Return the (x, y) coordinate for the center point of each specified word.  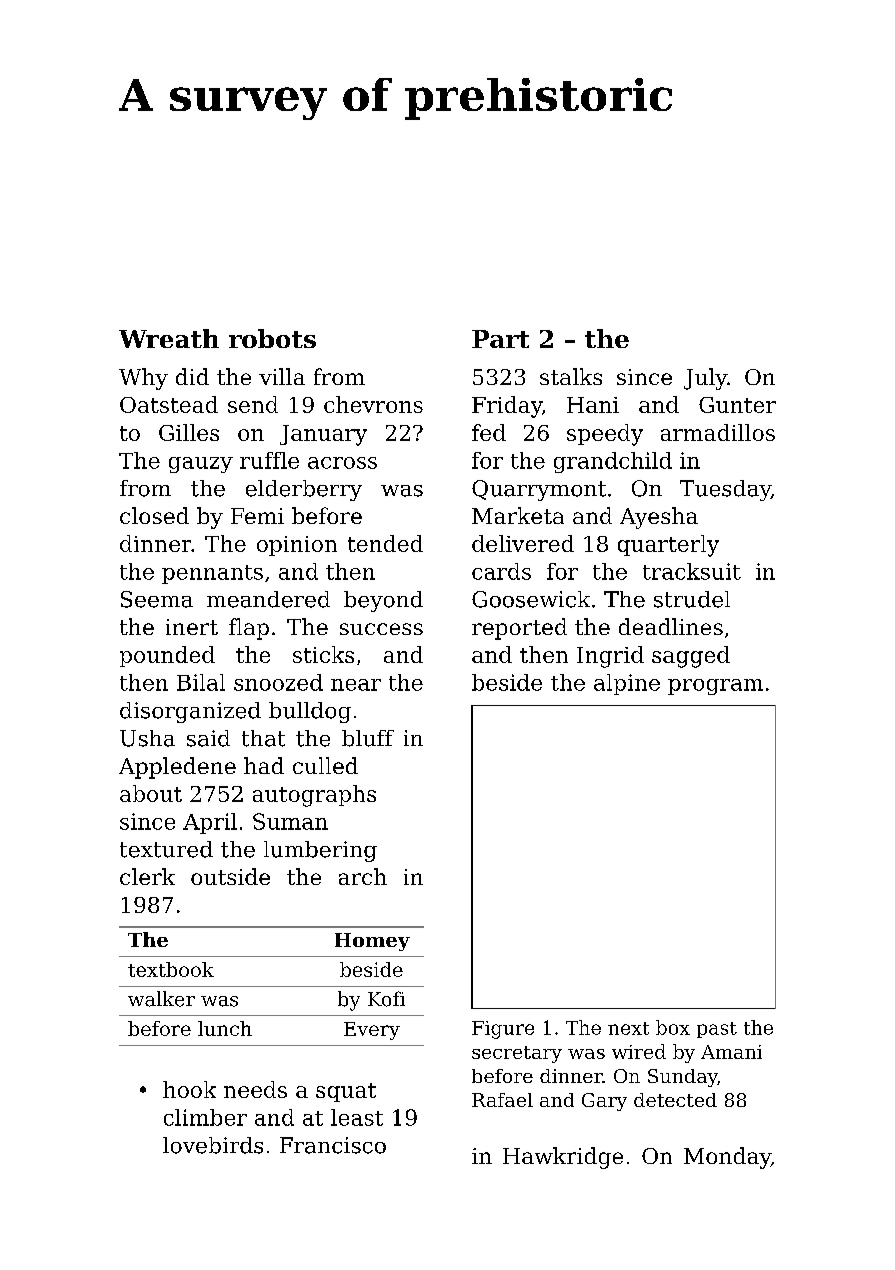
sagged (691, 657)
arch (363, 876)
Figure (503, 1030)
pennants (212, 574)
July (705, 379)
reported (519, 629)
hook (189, 1089)
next (628, 1028)
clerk (147, 876)
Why (143, 379)
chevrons (373, 404)
